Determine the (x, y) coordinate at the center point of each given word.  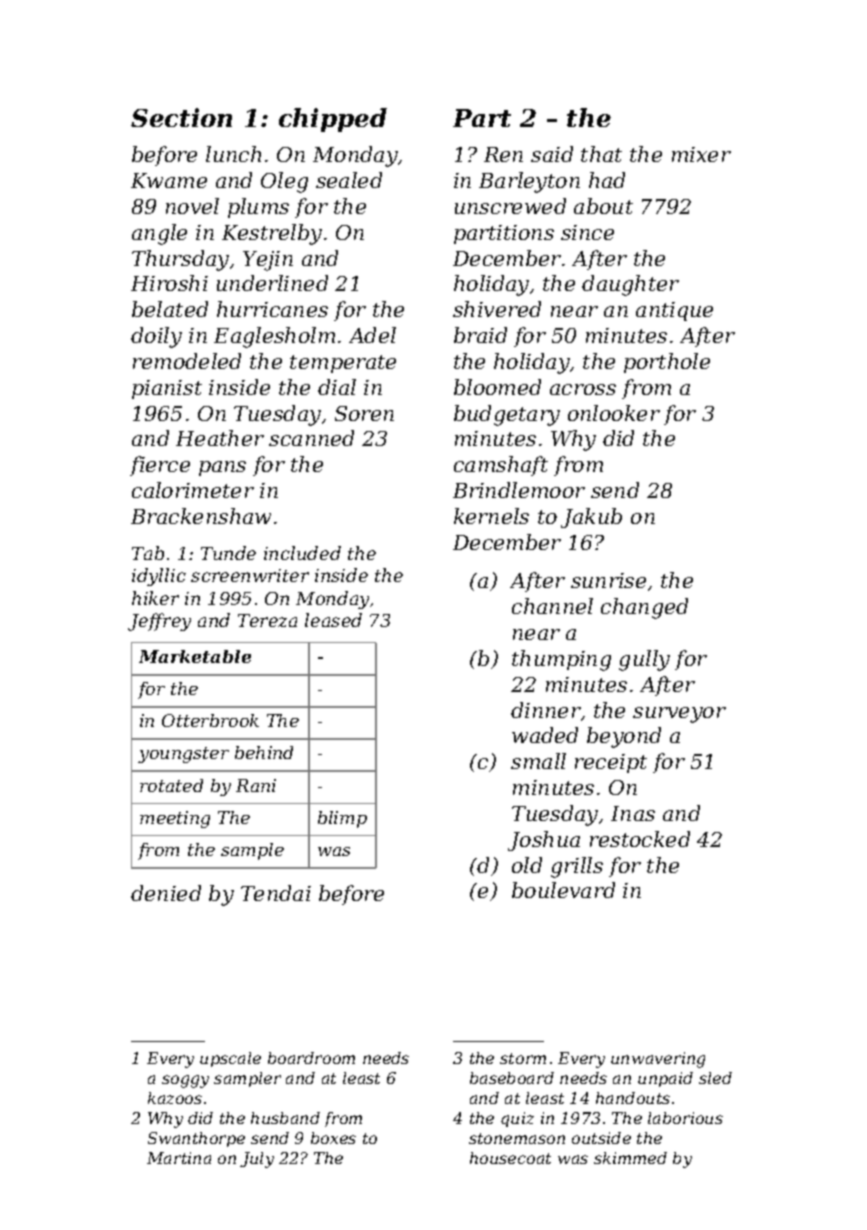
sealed (349, 180)
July (257, 1160)
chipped (333, 120)
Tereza (267, 620)
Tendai (276, 893)
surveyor (679, 715)
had (607, 180)
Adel (372, 335)
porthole (667, 363)
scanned (311, 438)
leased (333, 620)
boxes (333, 1138)
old (527, 865)
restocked (640, 839)
